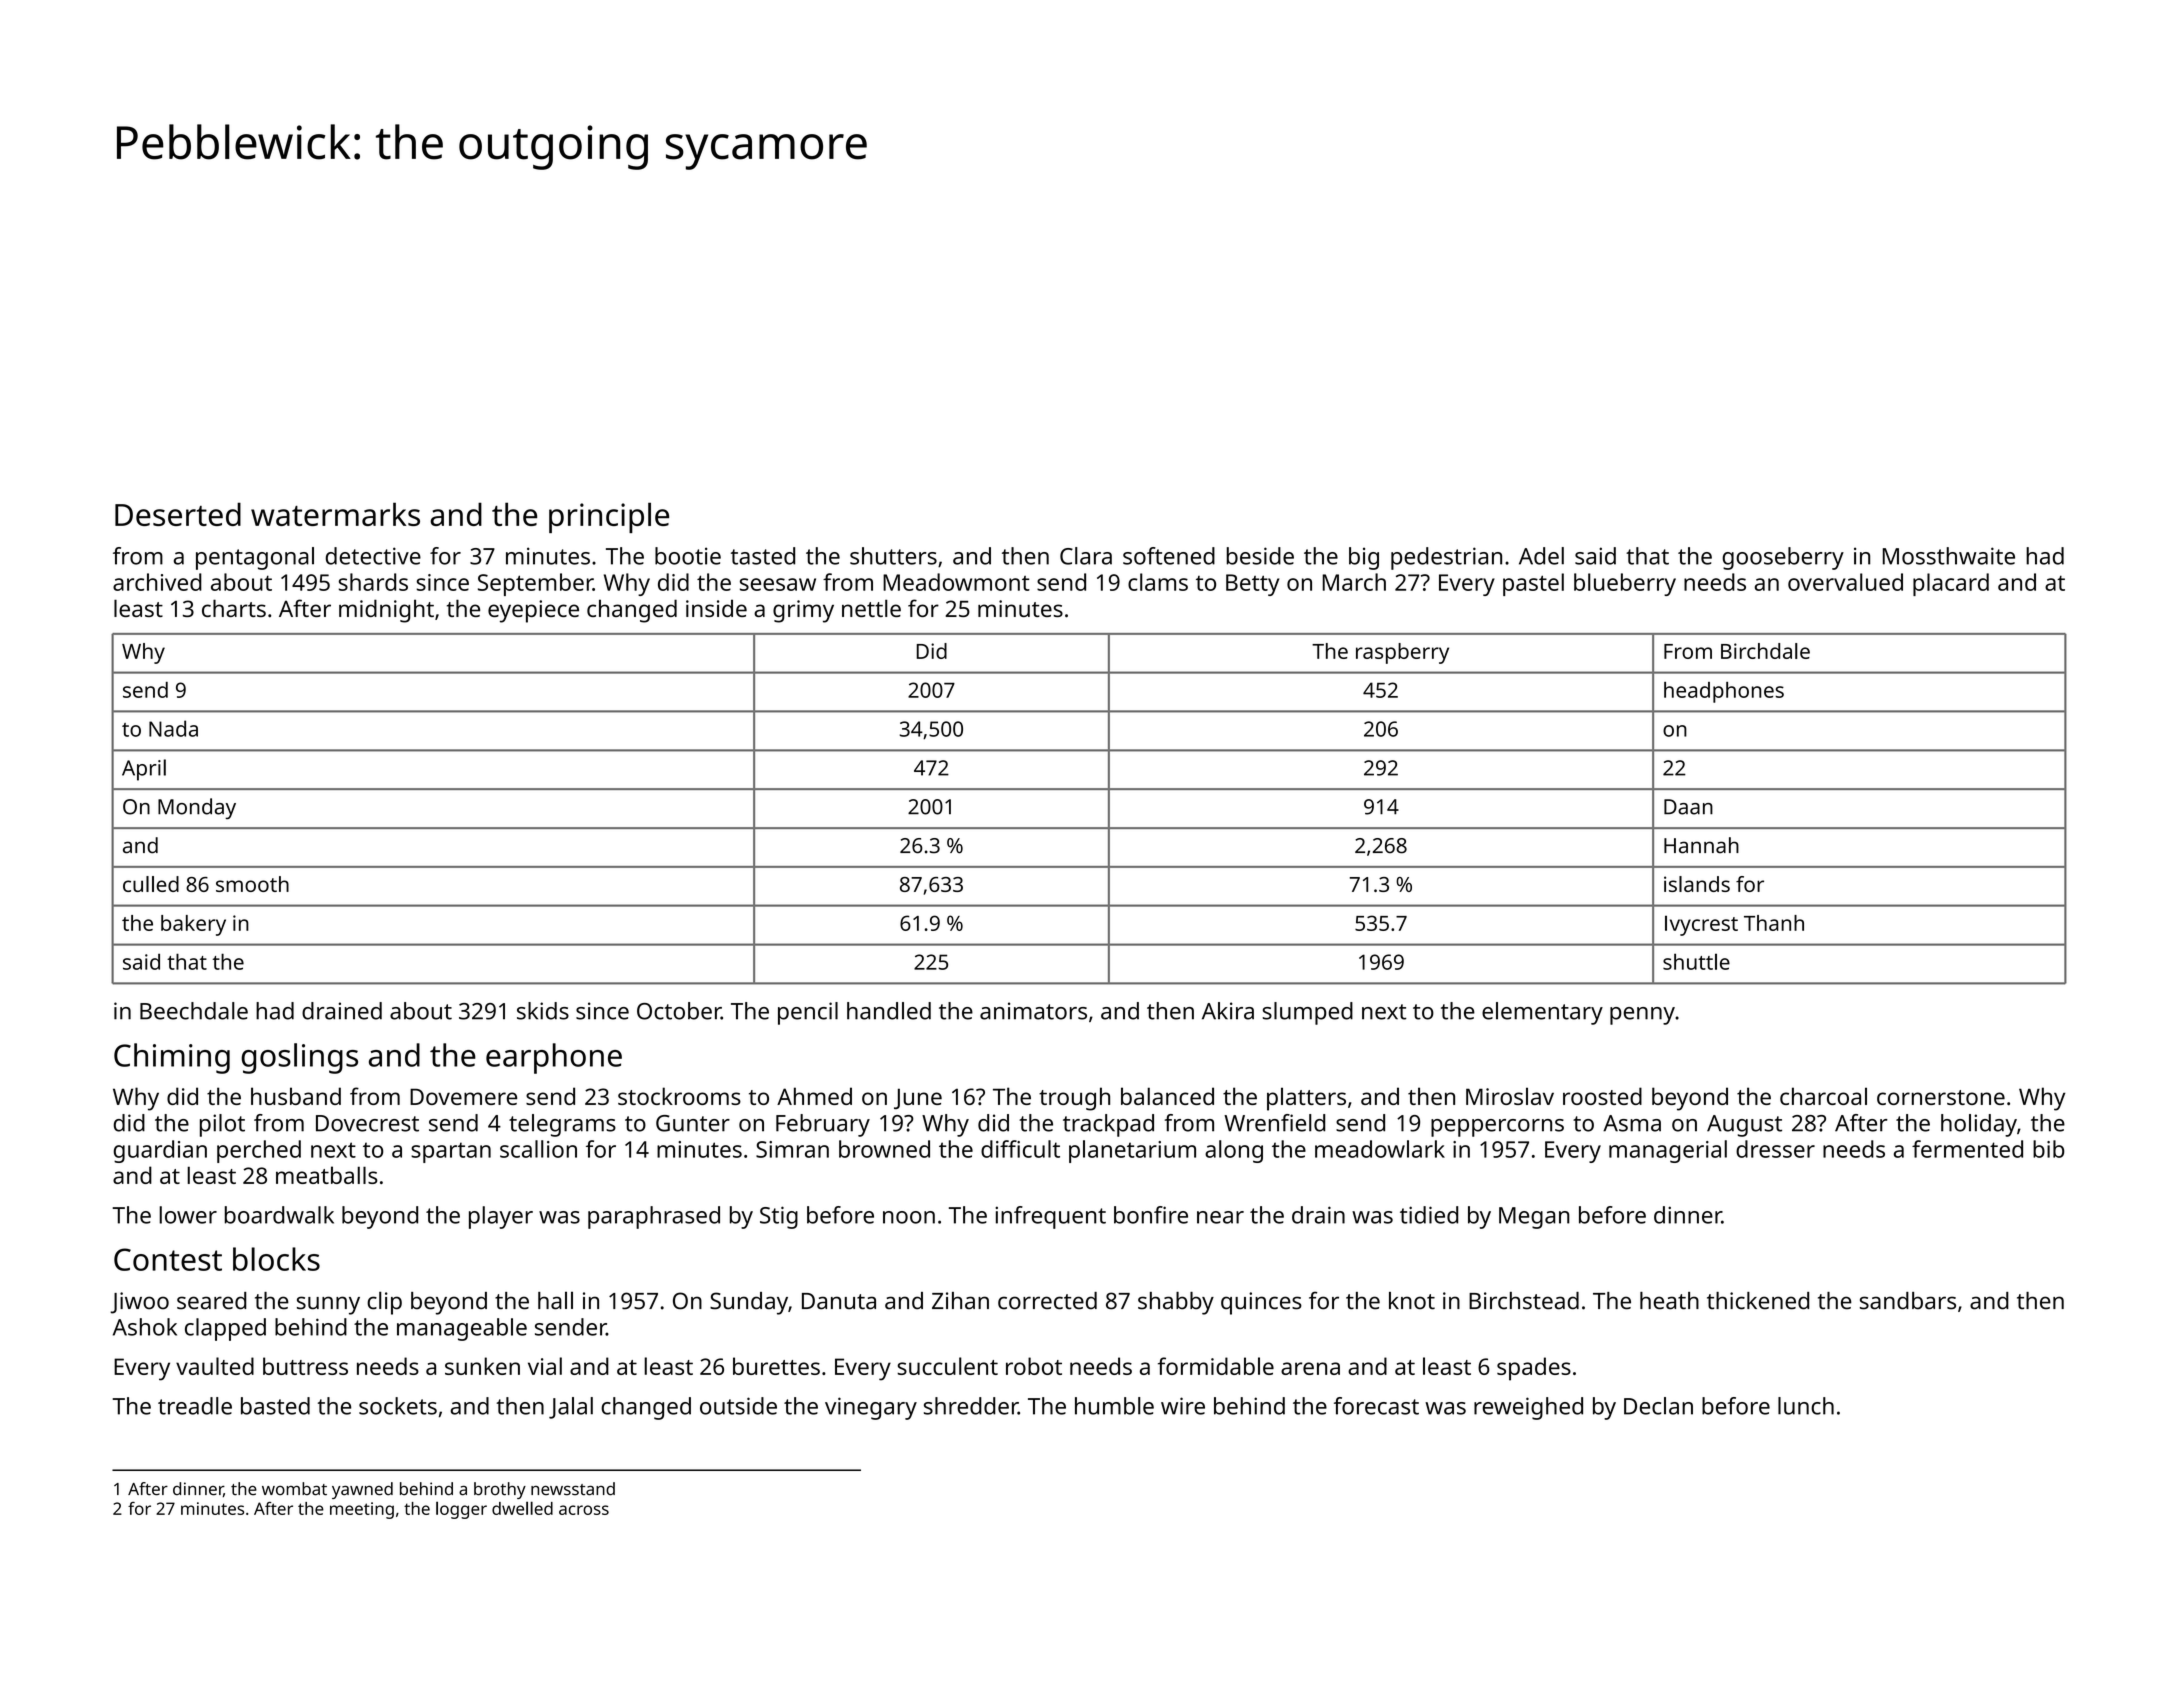  What do you see at coordinates (1688, 807) in the image?
I see `Daan` at bounding box center [1688, 807].
